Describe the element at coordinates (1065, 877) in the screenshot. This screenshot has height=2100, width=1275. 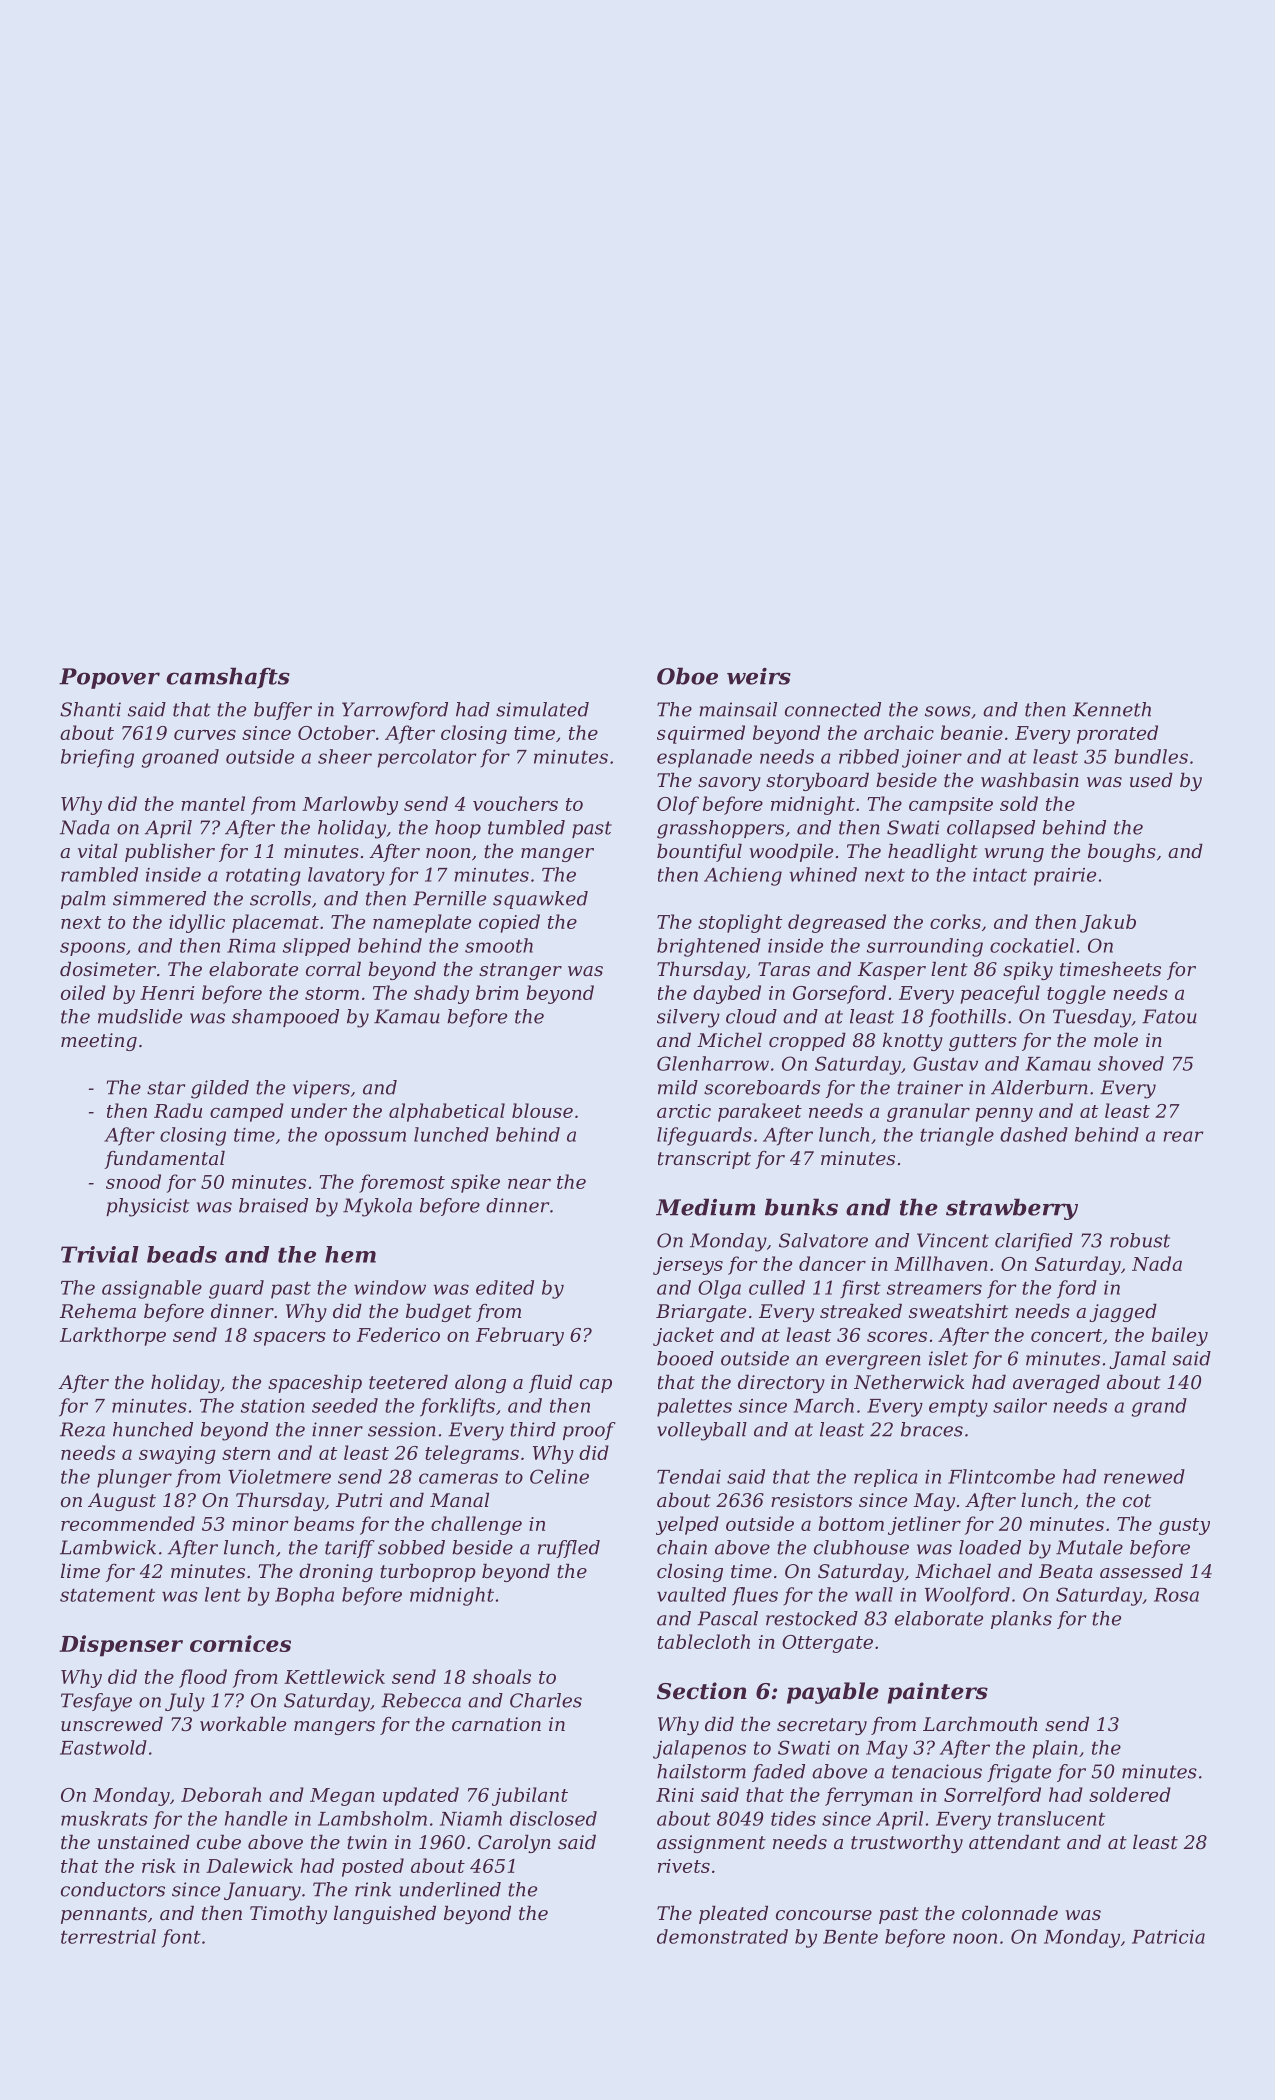
I see `prairie` at that location.
